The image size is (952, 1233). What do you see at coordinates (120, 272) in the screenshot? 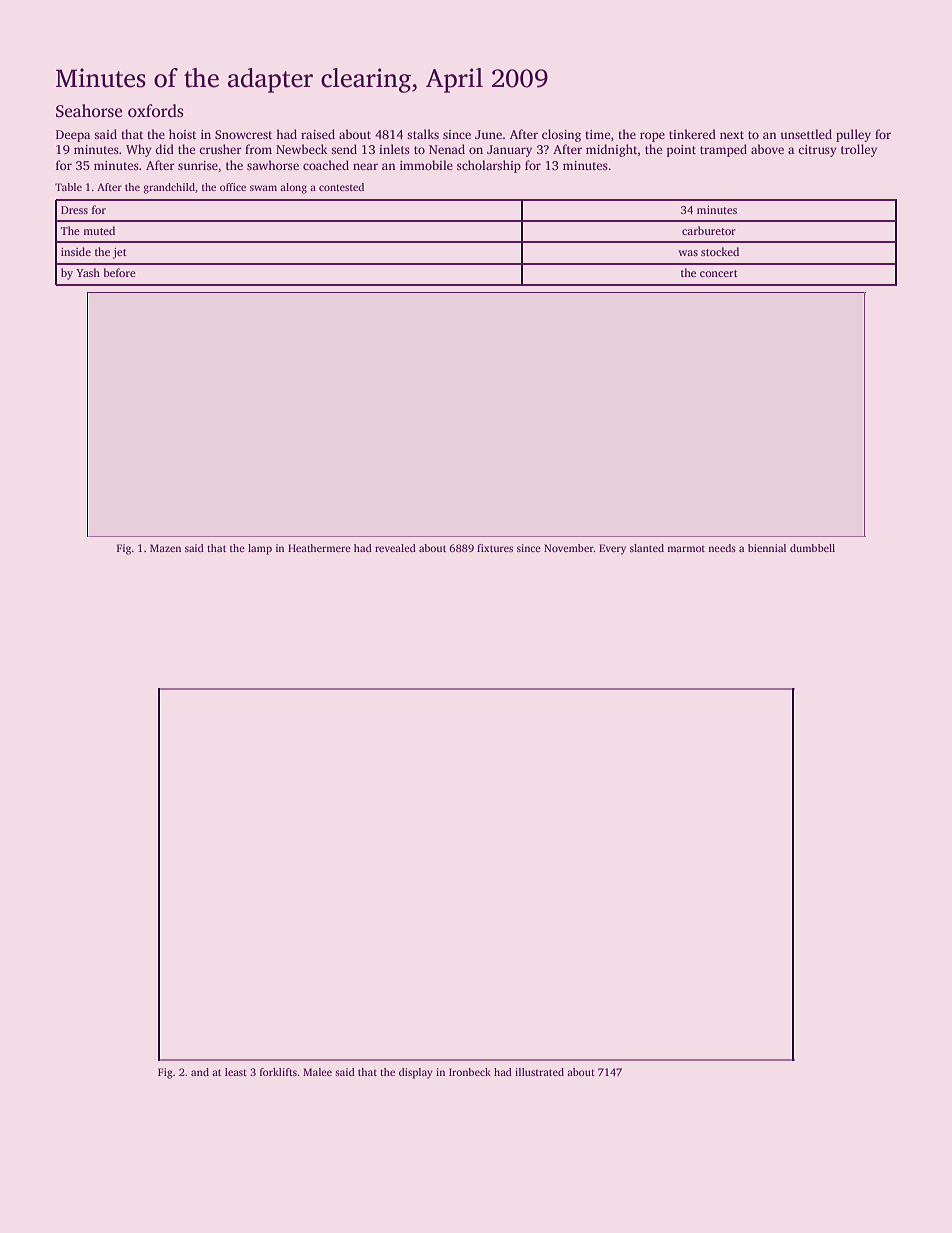
I see `before` at bounding box center [120, 272].
